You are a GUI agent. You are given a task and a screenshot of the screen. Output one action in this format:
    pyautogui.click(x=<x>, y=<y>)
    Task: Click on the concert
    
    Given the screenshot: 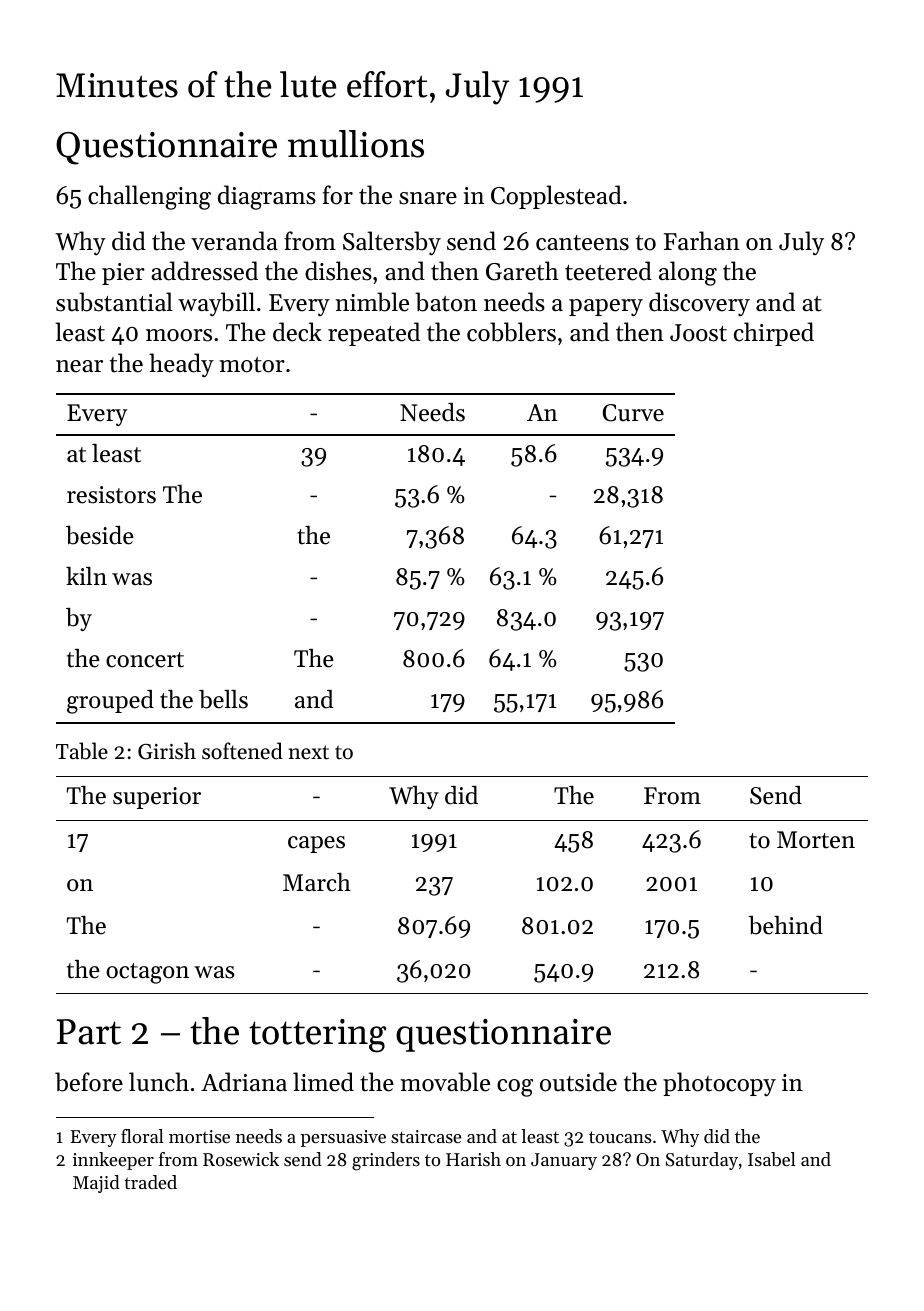 What is the action you would take?
    pyautogui.click(x=145, y=660)
